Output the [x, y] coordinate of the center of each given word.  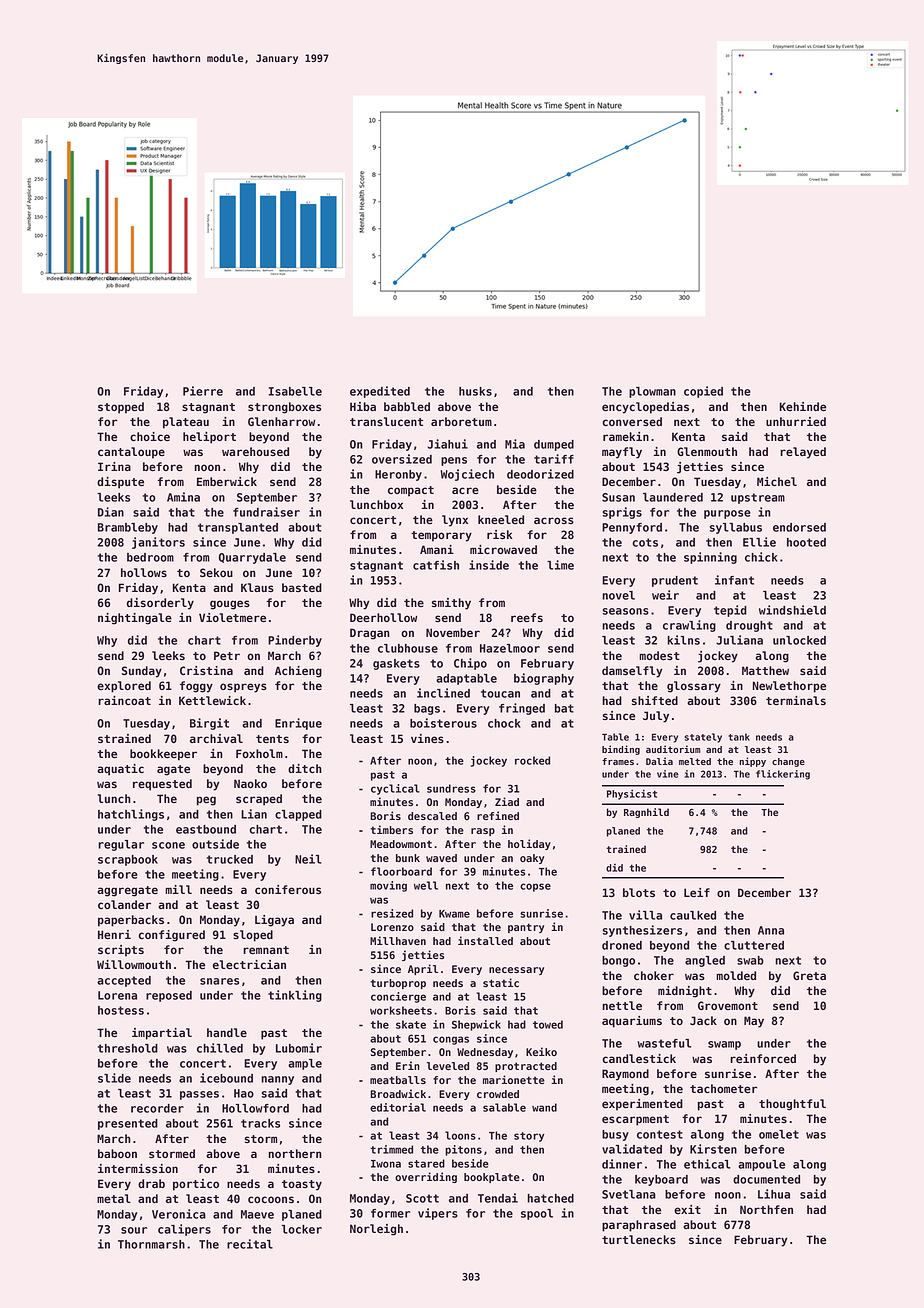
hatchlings [131, 815]
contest [660, 1134]
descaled [432, 816]
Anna [771, 930]
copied [703, 392]
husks [475, 391]
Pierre [203, 391]
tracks [260, 1123]
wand [544, 1107]
